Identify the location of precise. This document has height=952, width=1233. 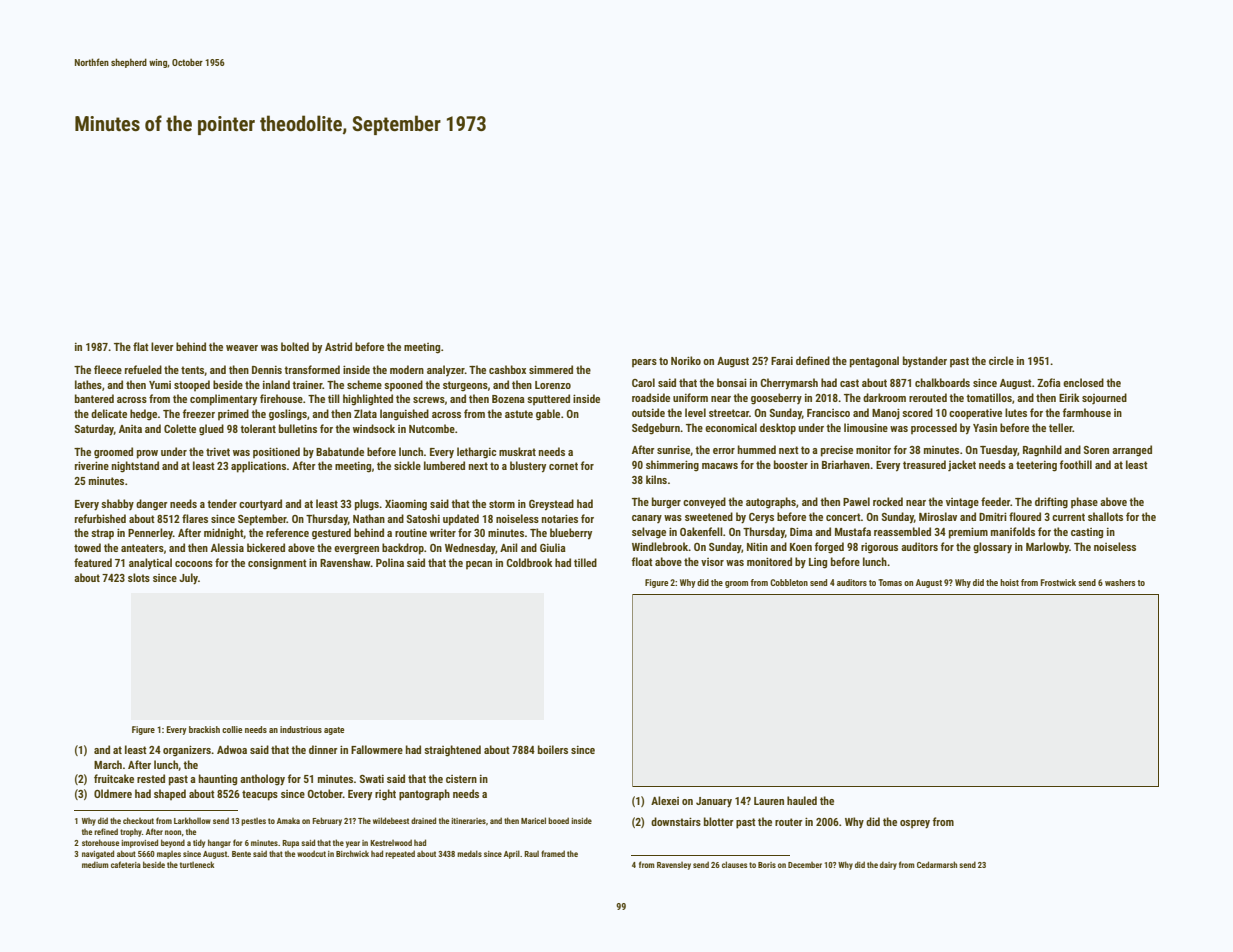
(837, 451).
